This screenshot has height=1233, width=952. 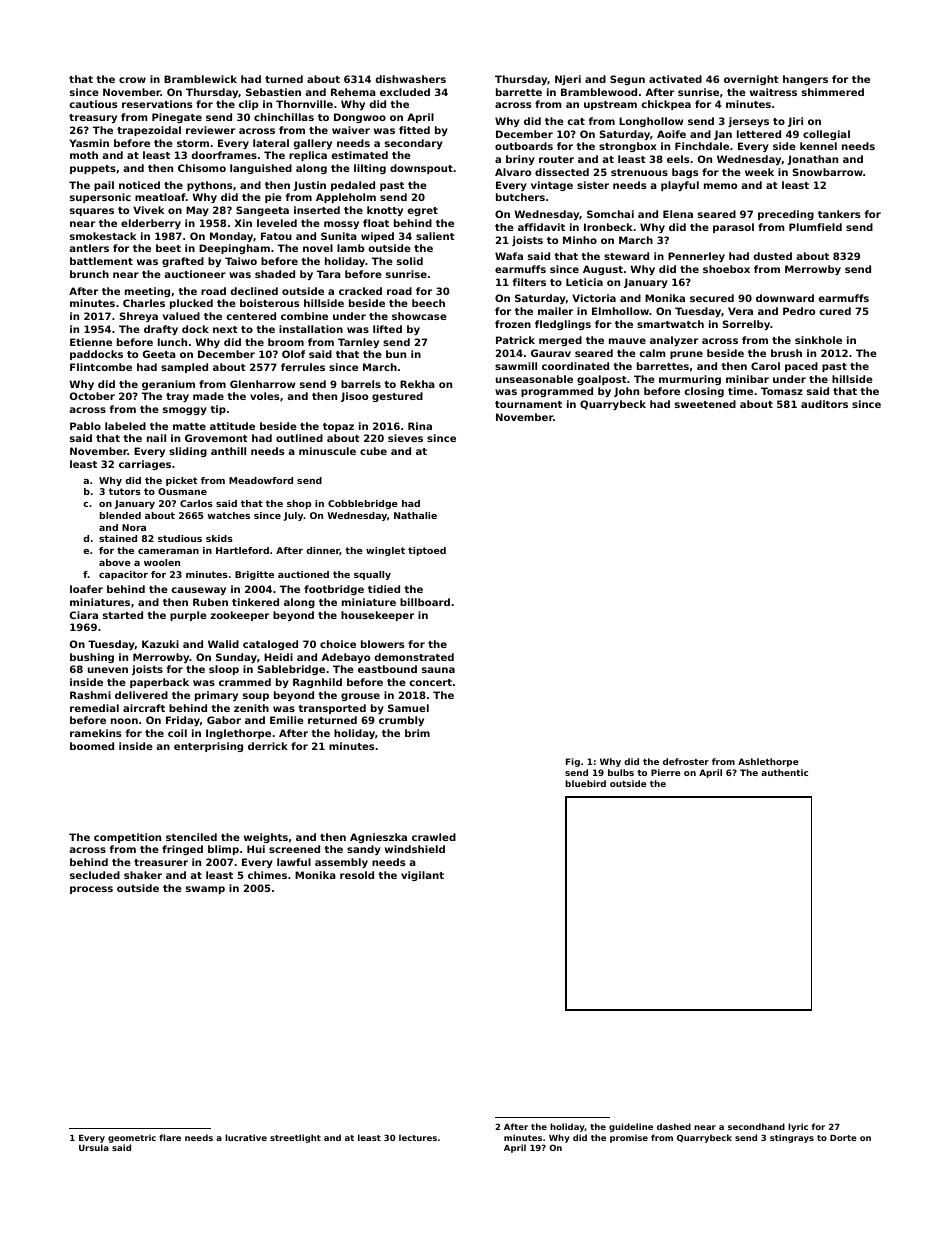 What do you see at coordinates (85, 426) in the screenshot?
I see `Pablo` at bounding box center [85, 426].
